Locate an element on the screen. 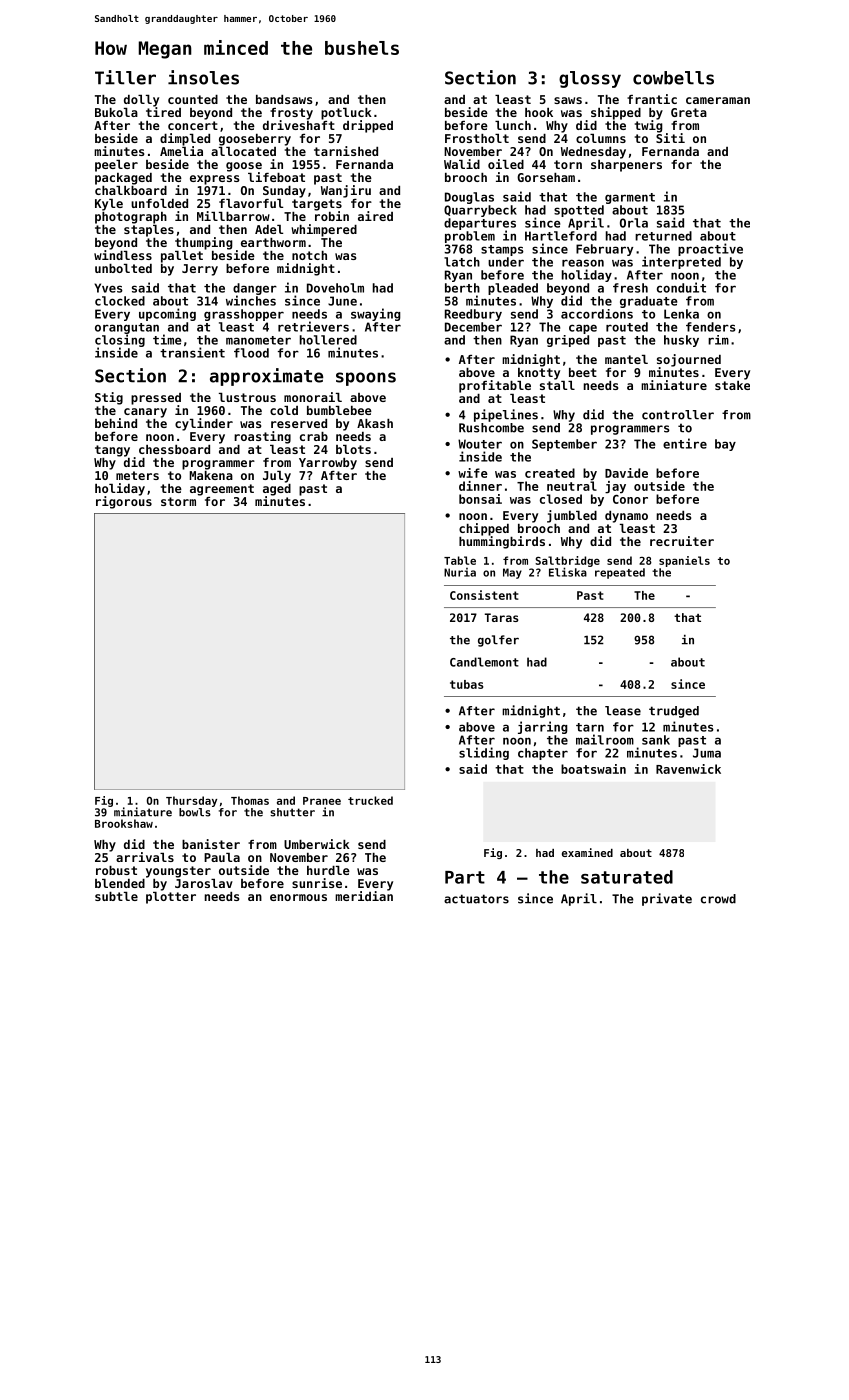  subtle is located at coordinates (116, 896).
